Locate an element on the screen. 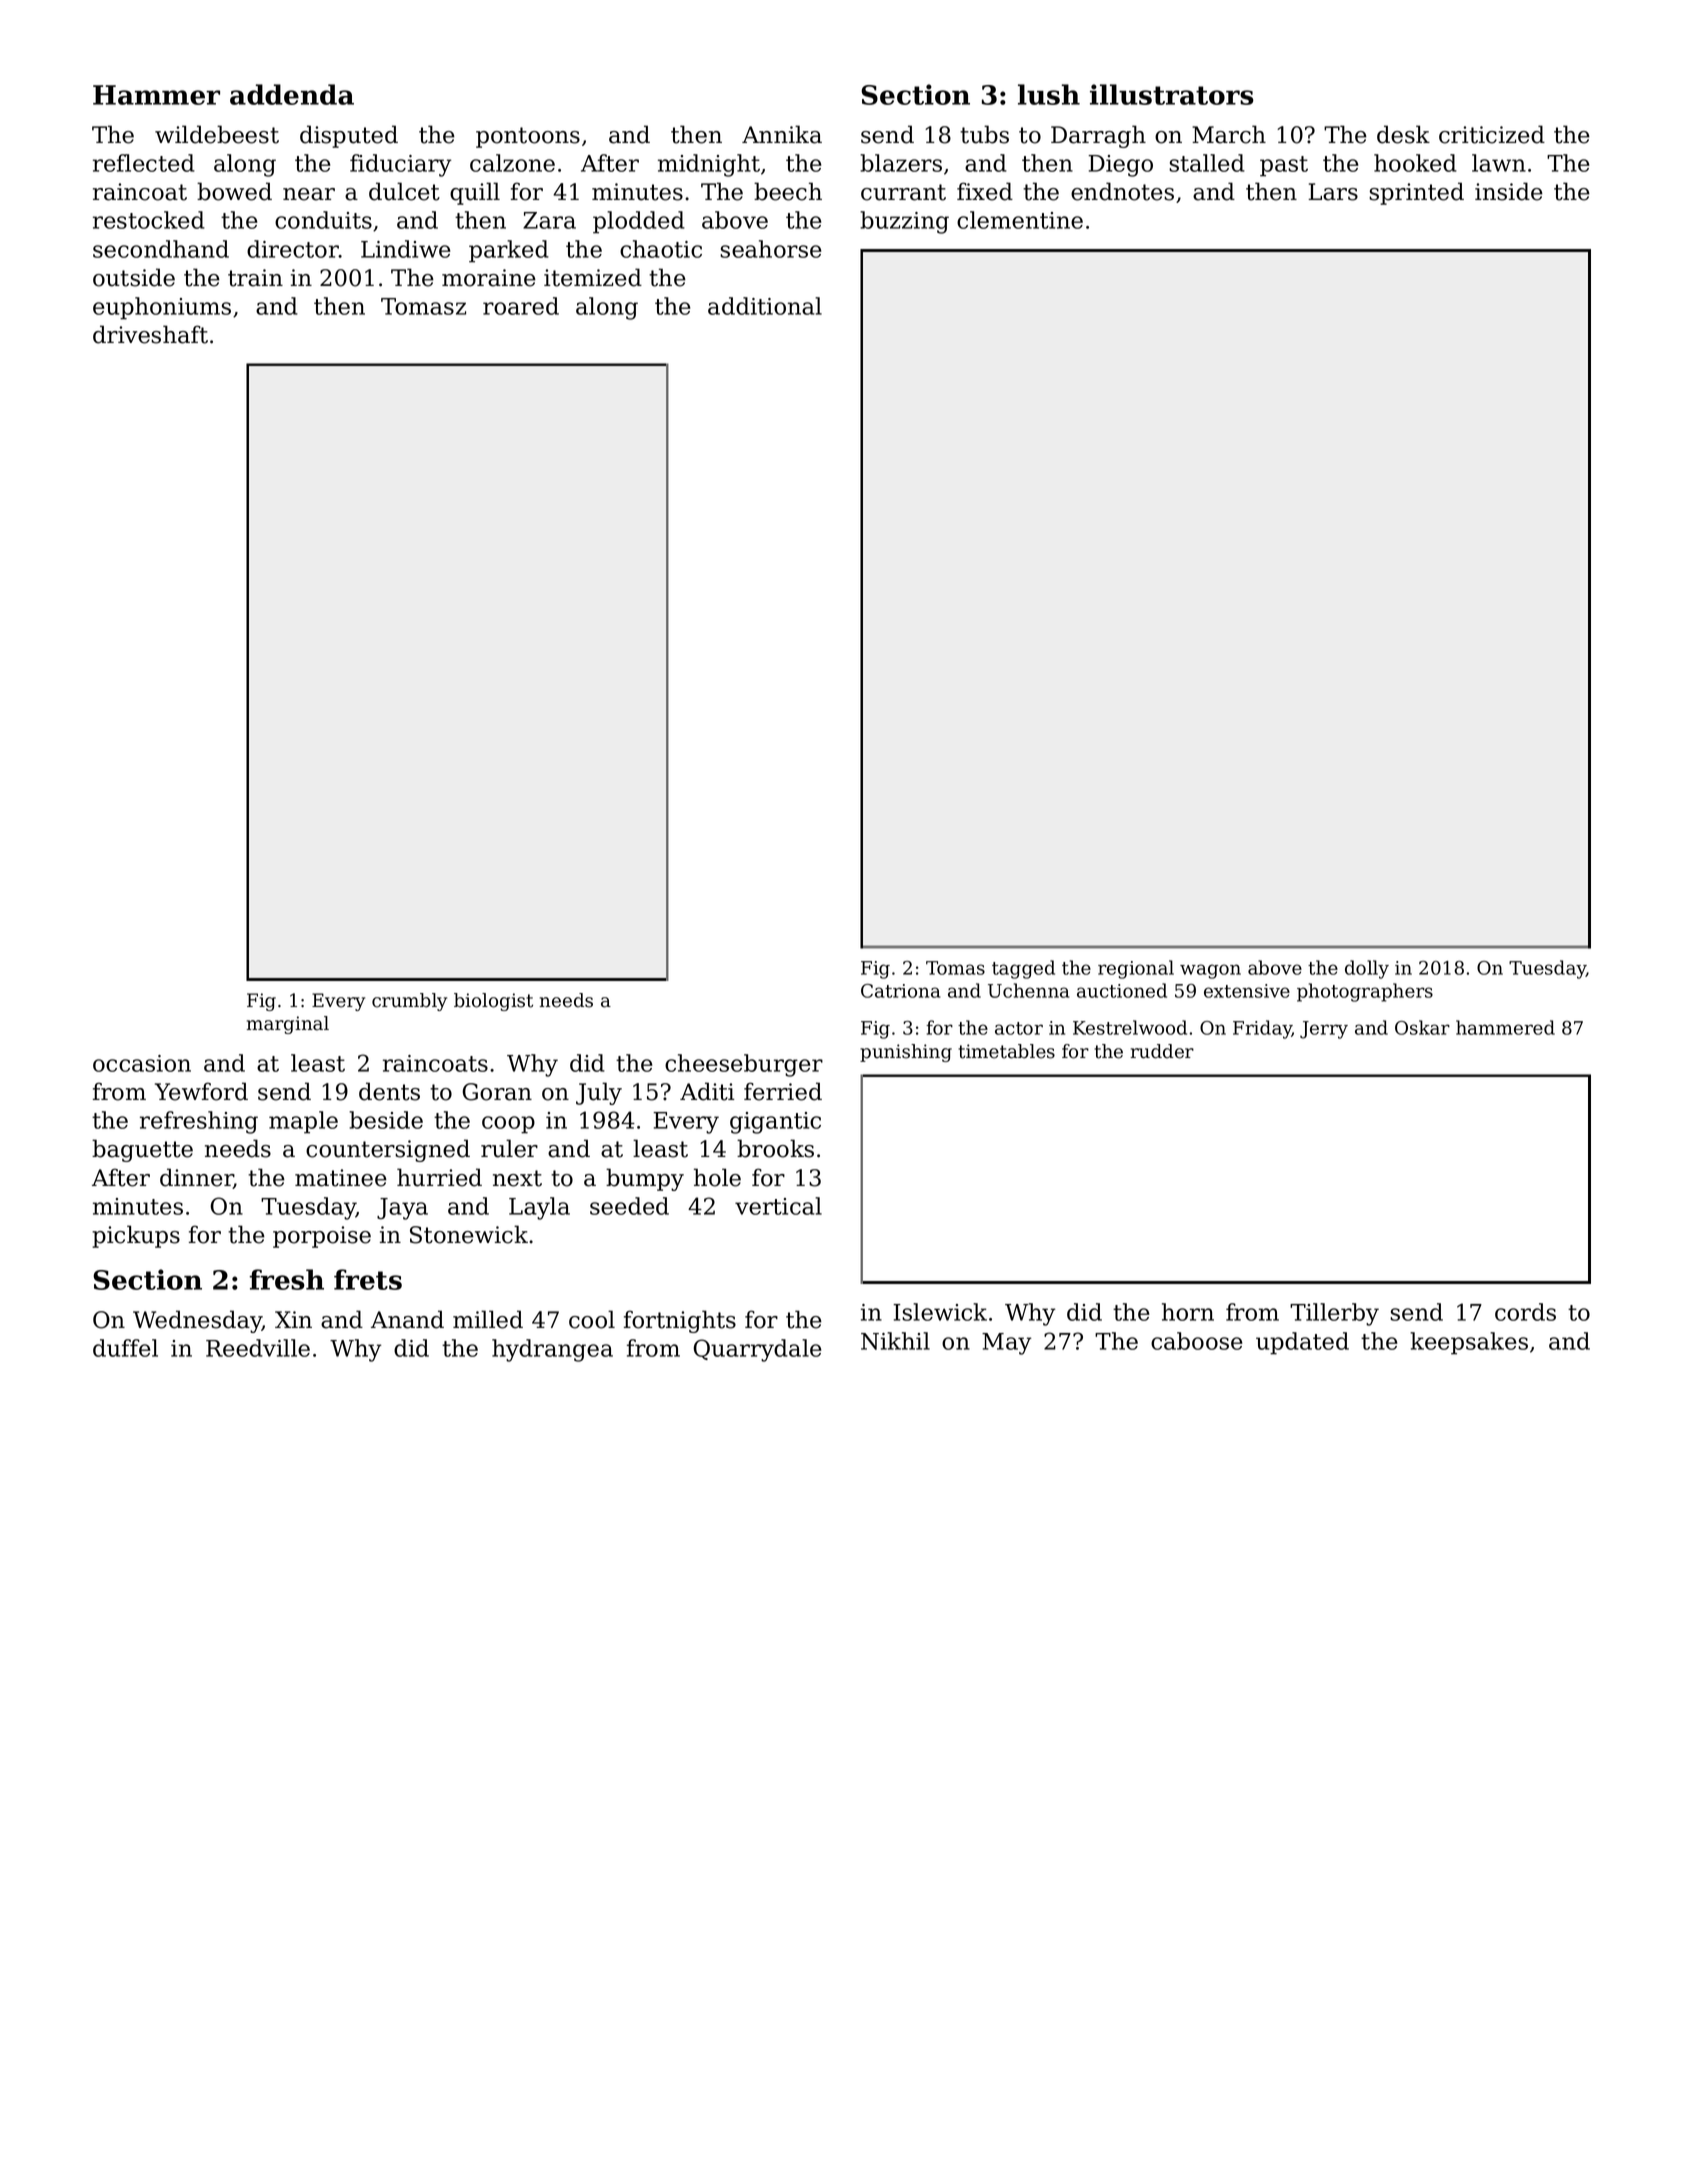  sprinted is located at coordinates (1416, 193).
